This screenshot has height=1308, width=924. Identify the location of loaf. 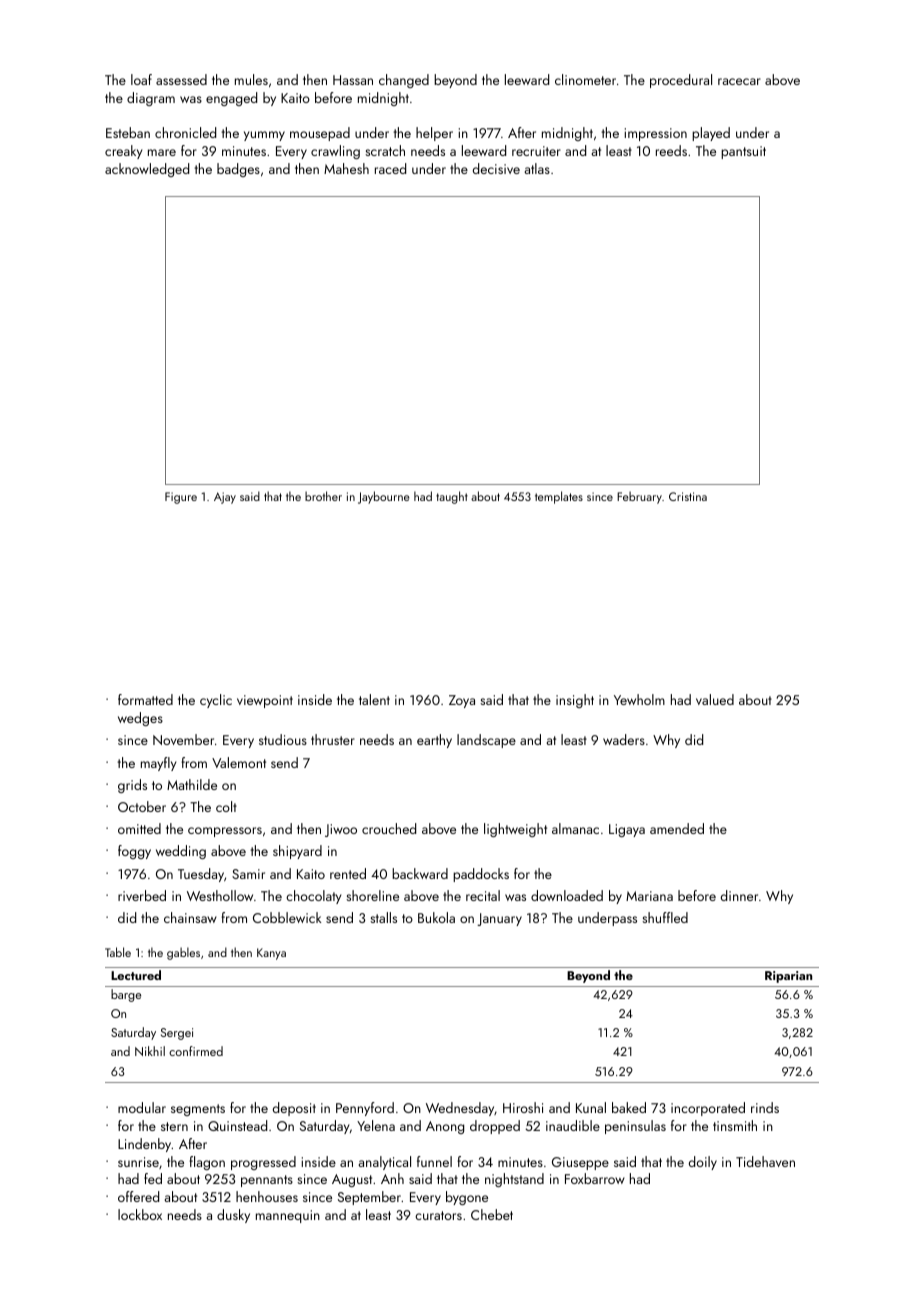
(141, 79).
